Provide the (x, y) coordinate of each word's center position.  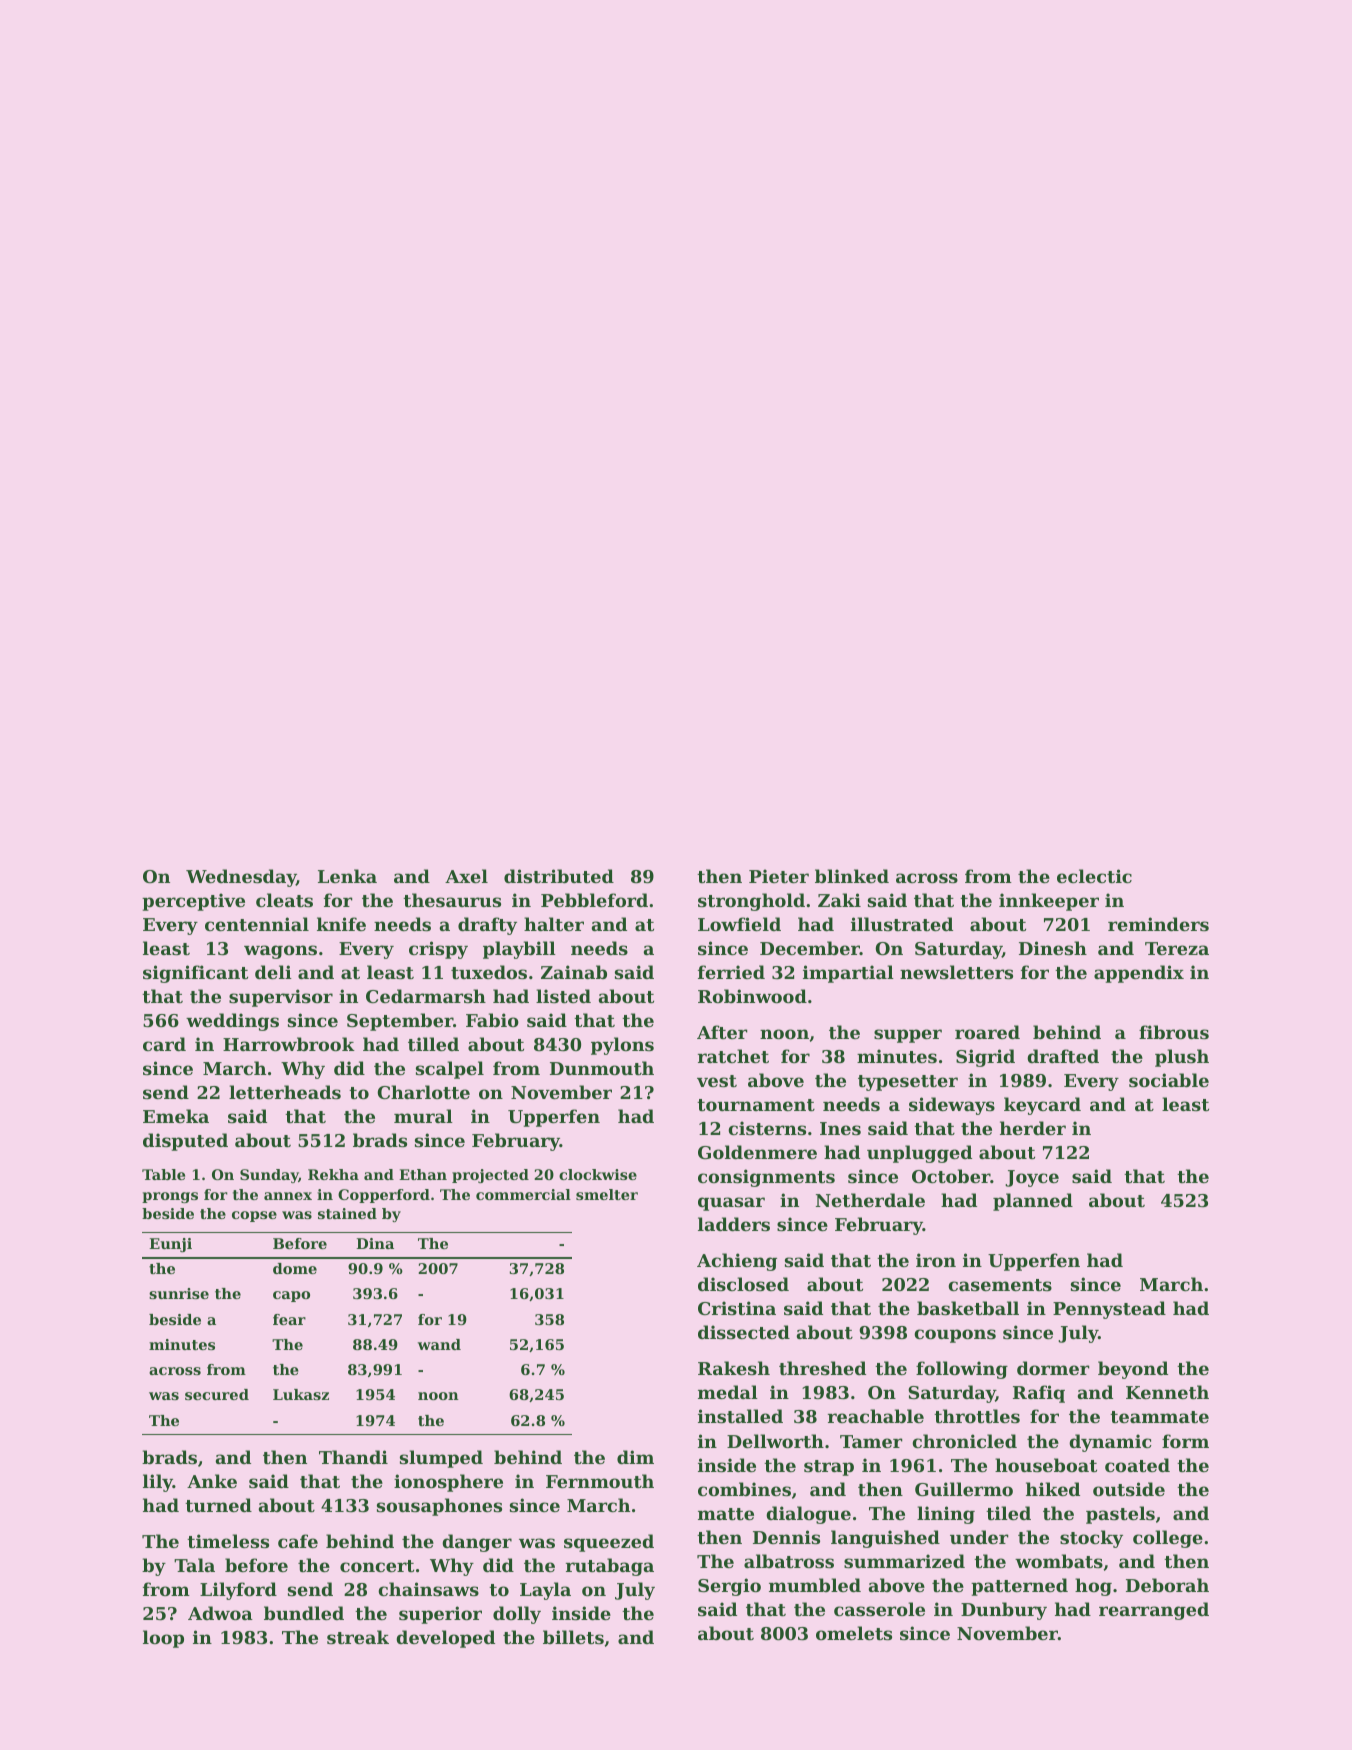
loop (163, 1639)
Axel (466, 876)
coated (1137, 1465)
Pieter (779, 876)
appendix (1139, 974)
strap (829, 1468)
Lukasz (301, 1394)
